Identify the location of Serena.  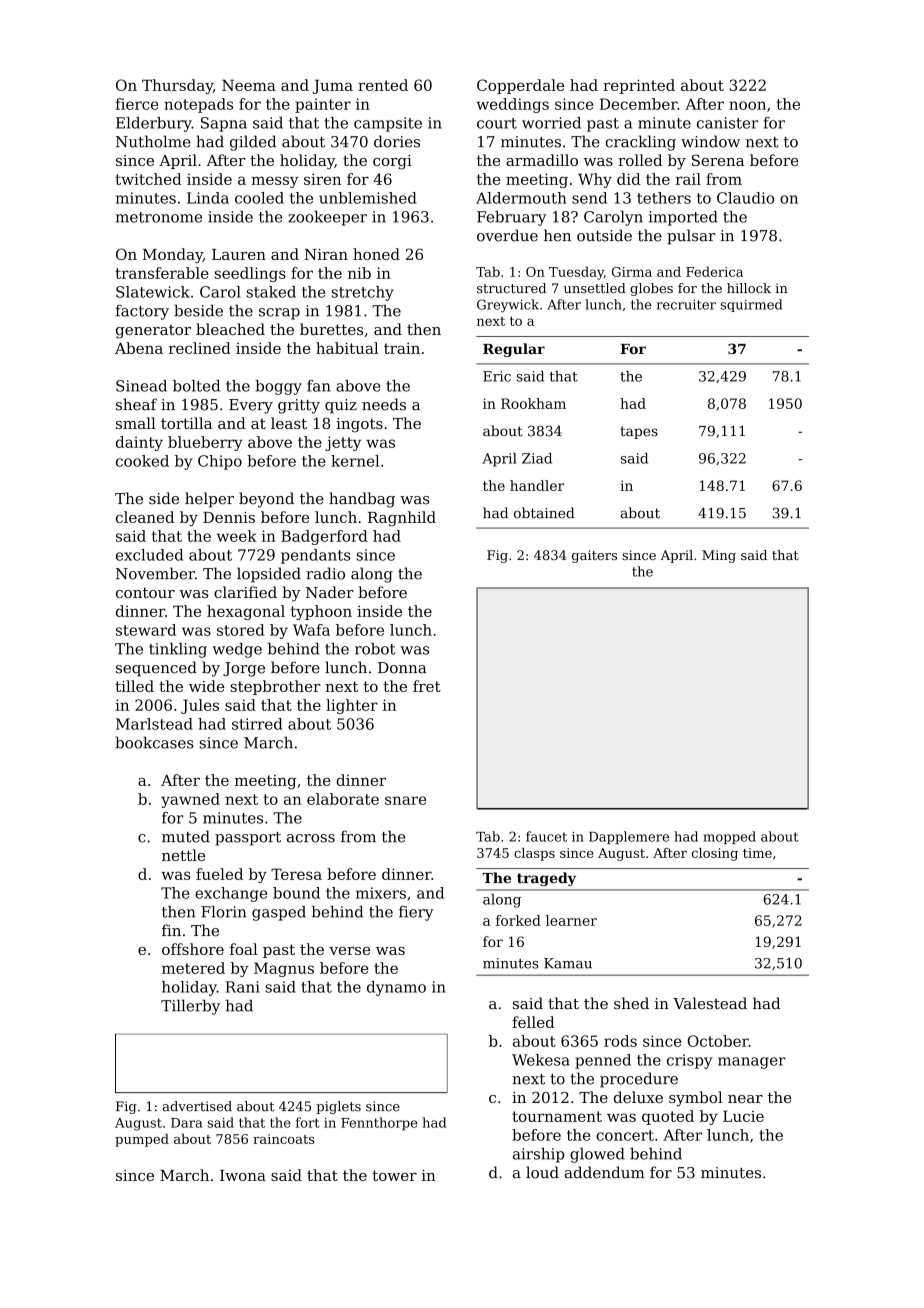
(718, 160).
